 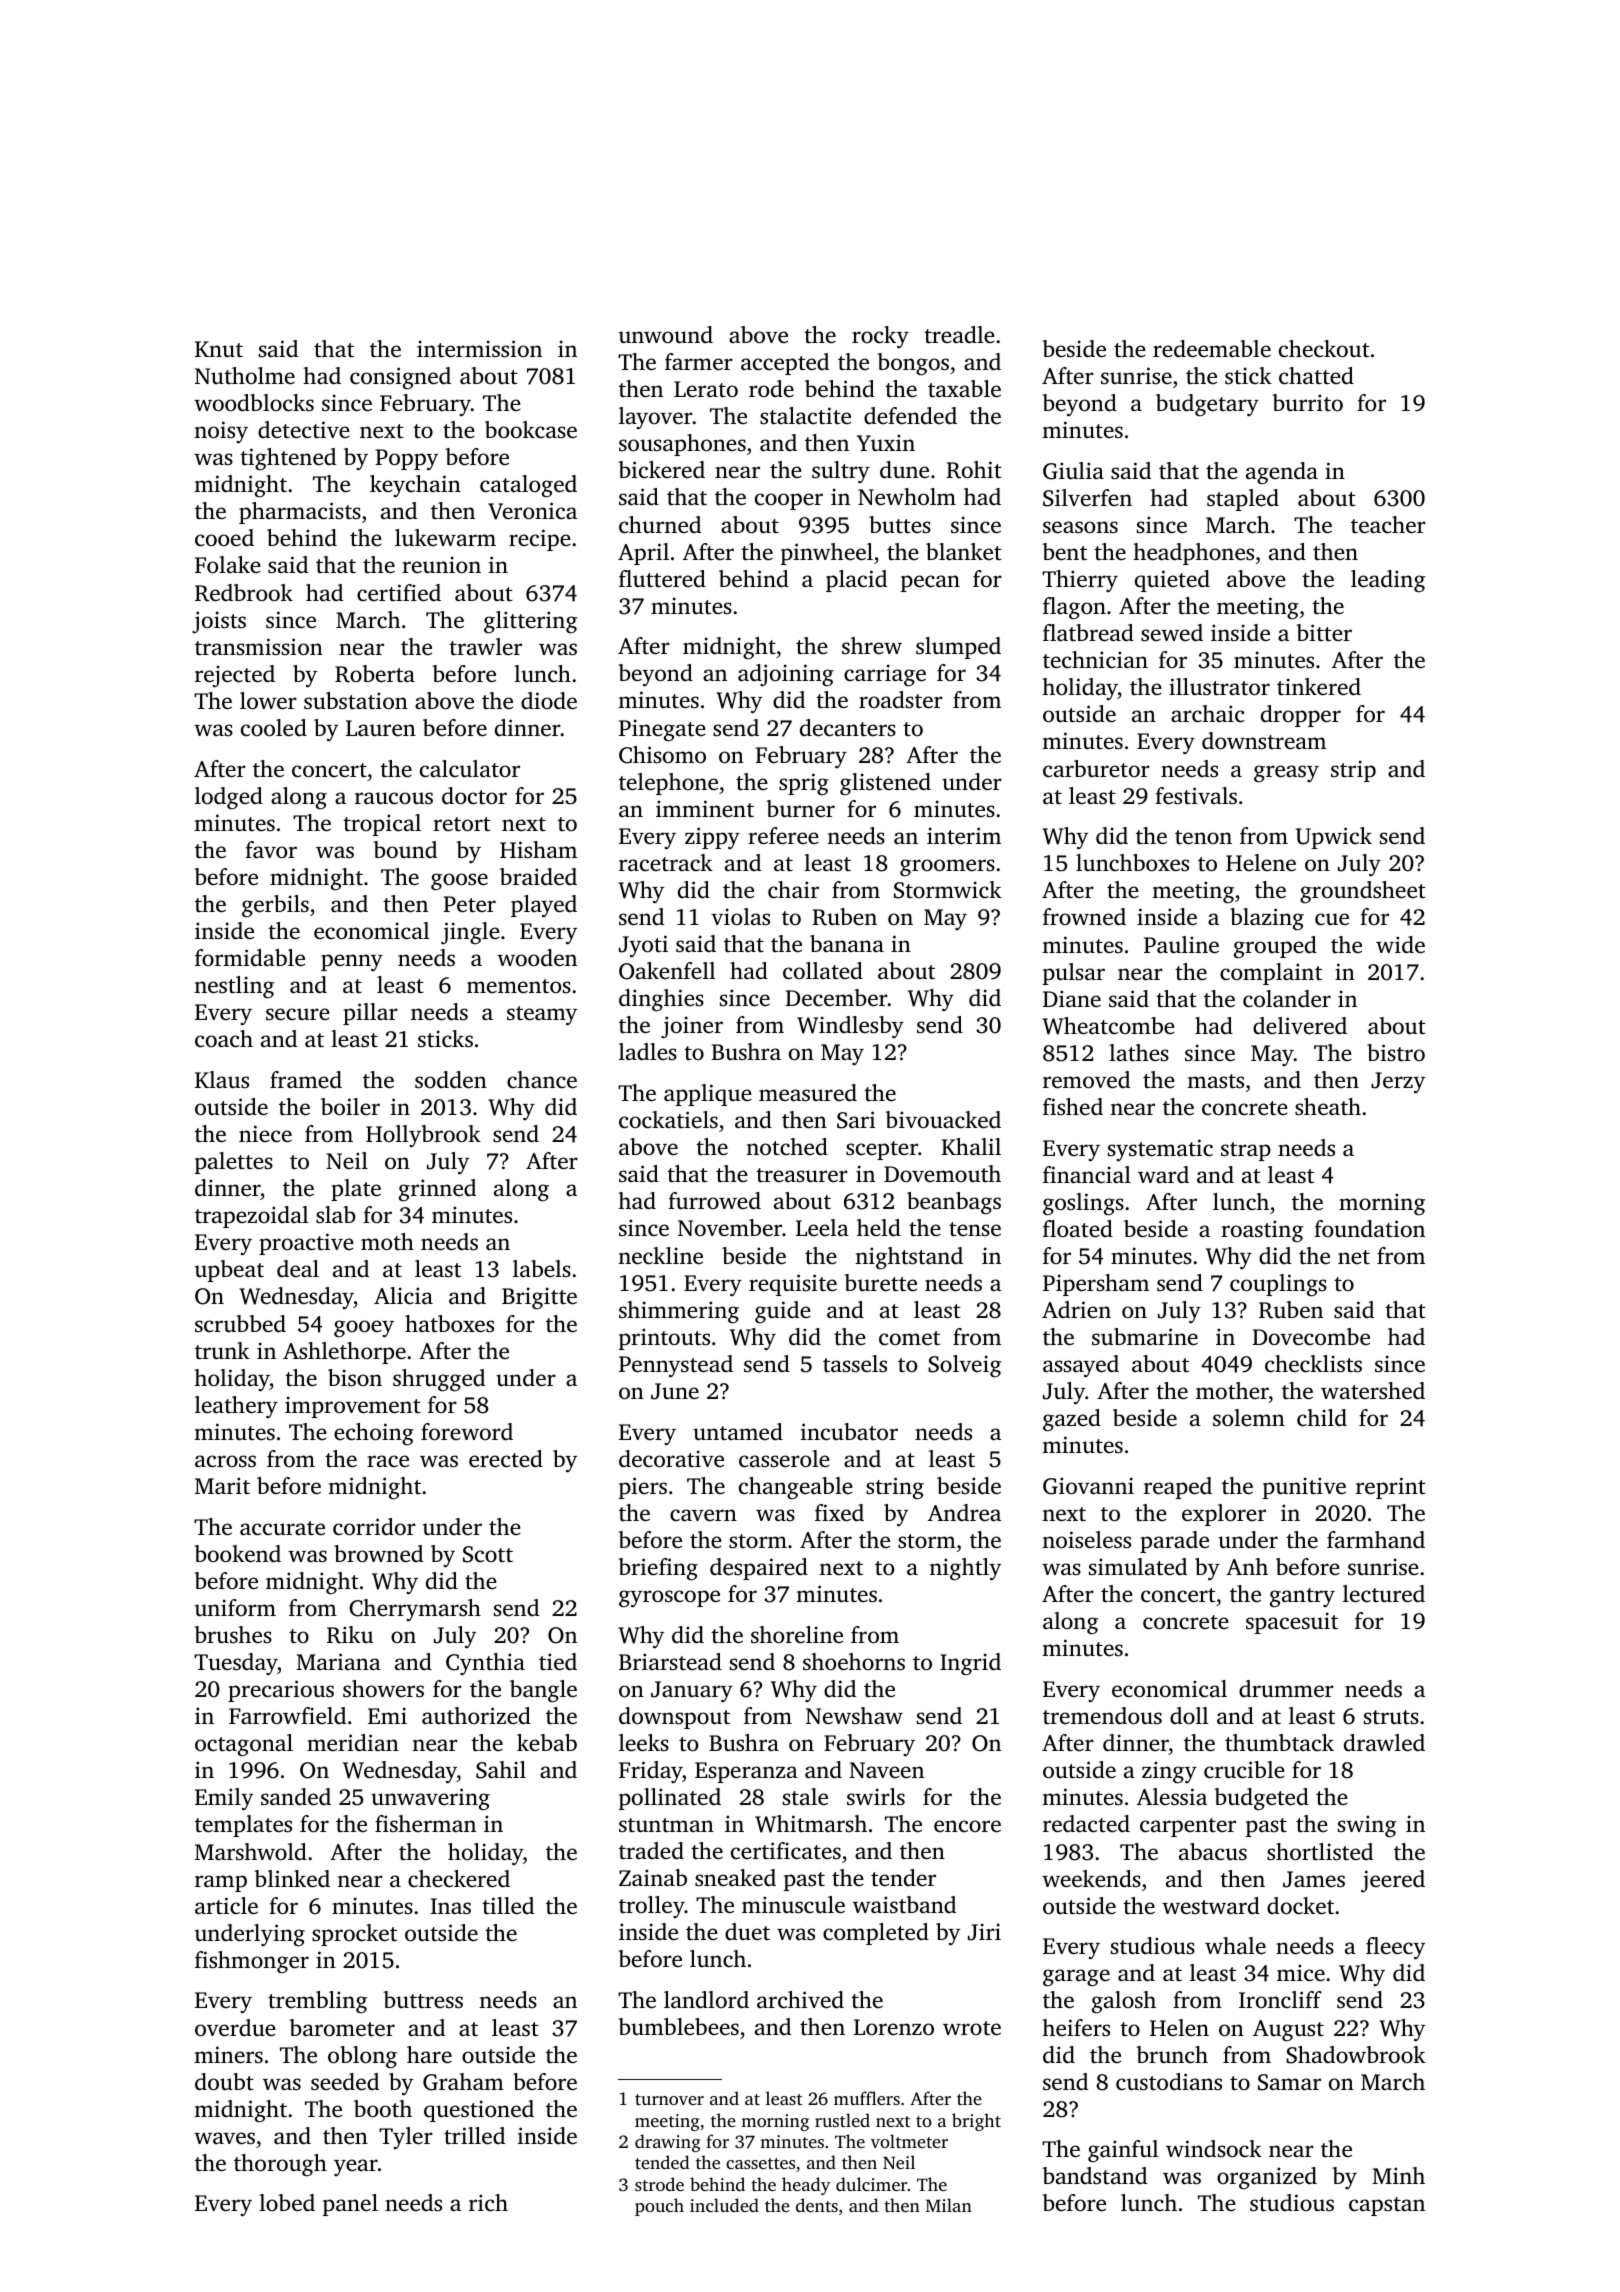 I want to click on treadle, so click(x=959, y=334).
